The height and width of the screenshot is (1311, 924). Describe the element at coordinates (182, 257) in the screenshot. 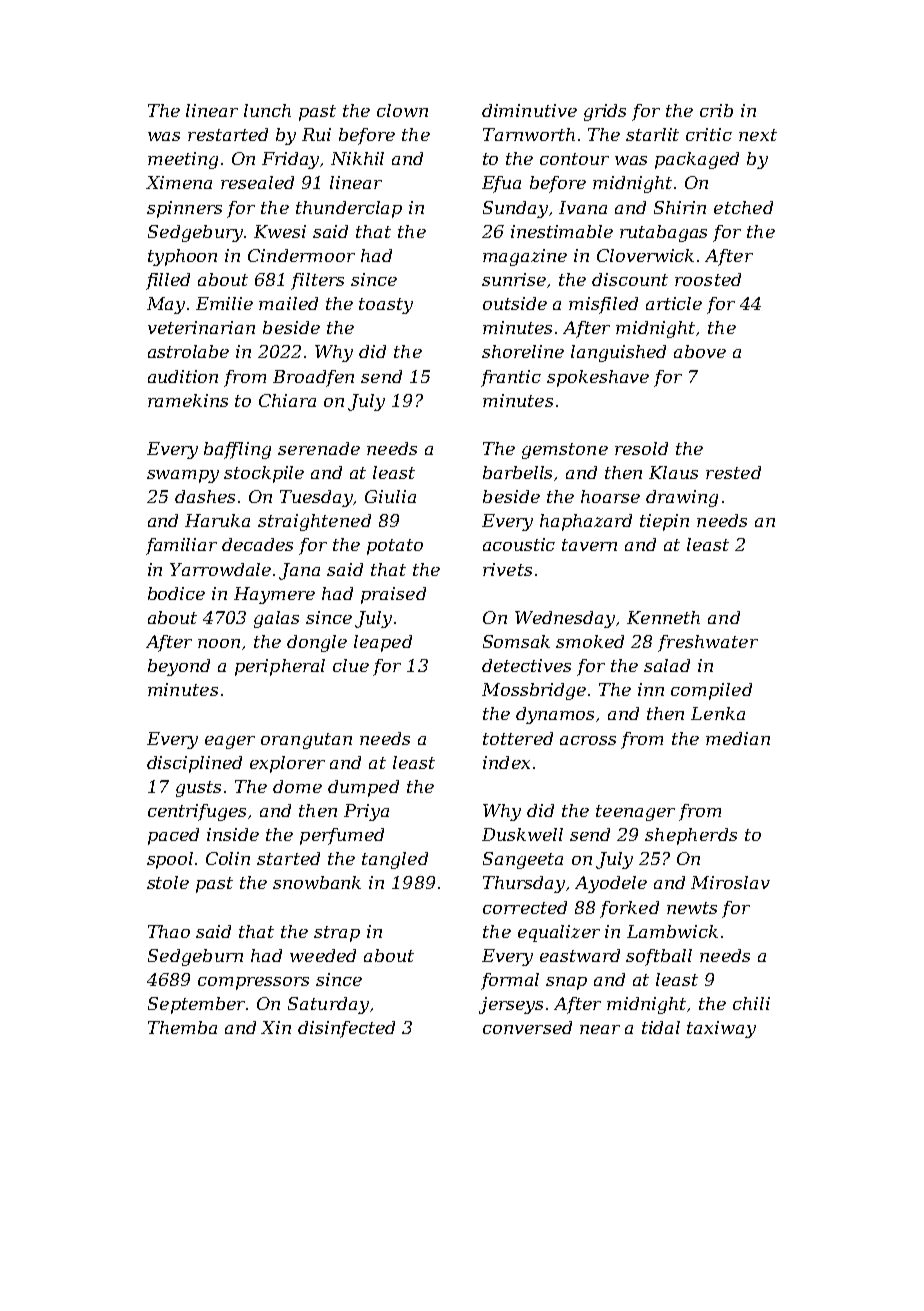

I see `typhoon` at that location.
